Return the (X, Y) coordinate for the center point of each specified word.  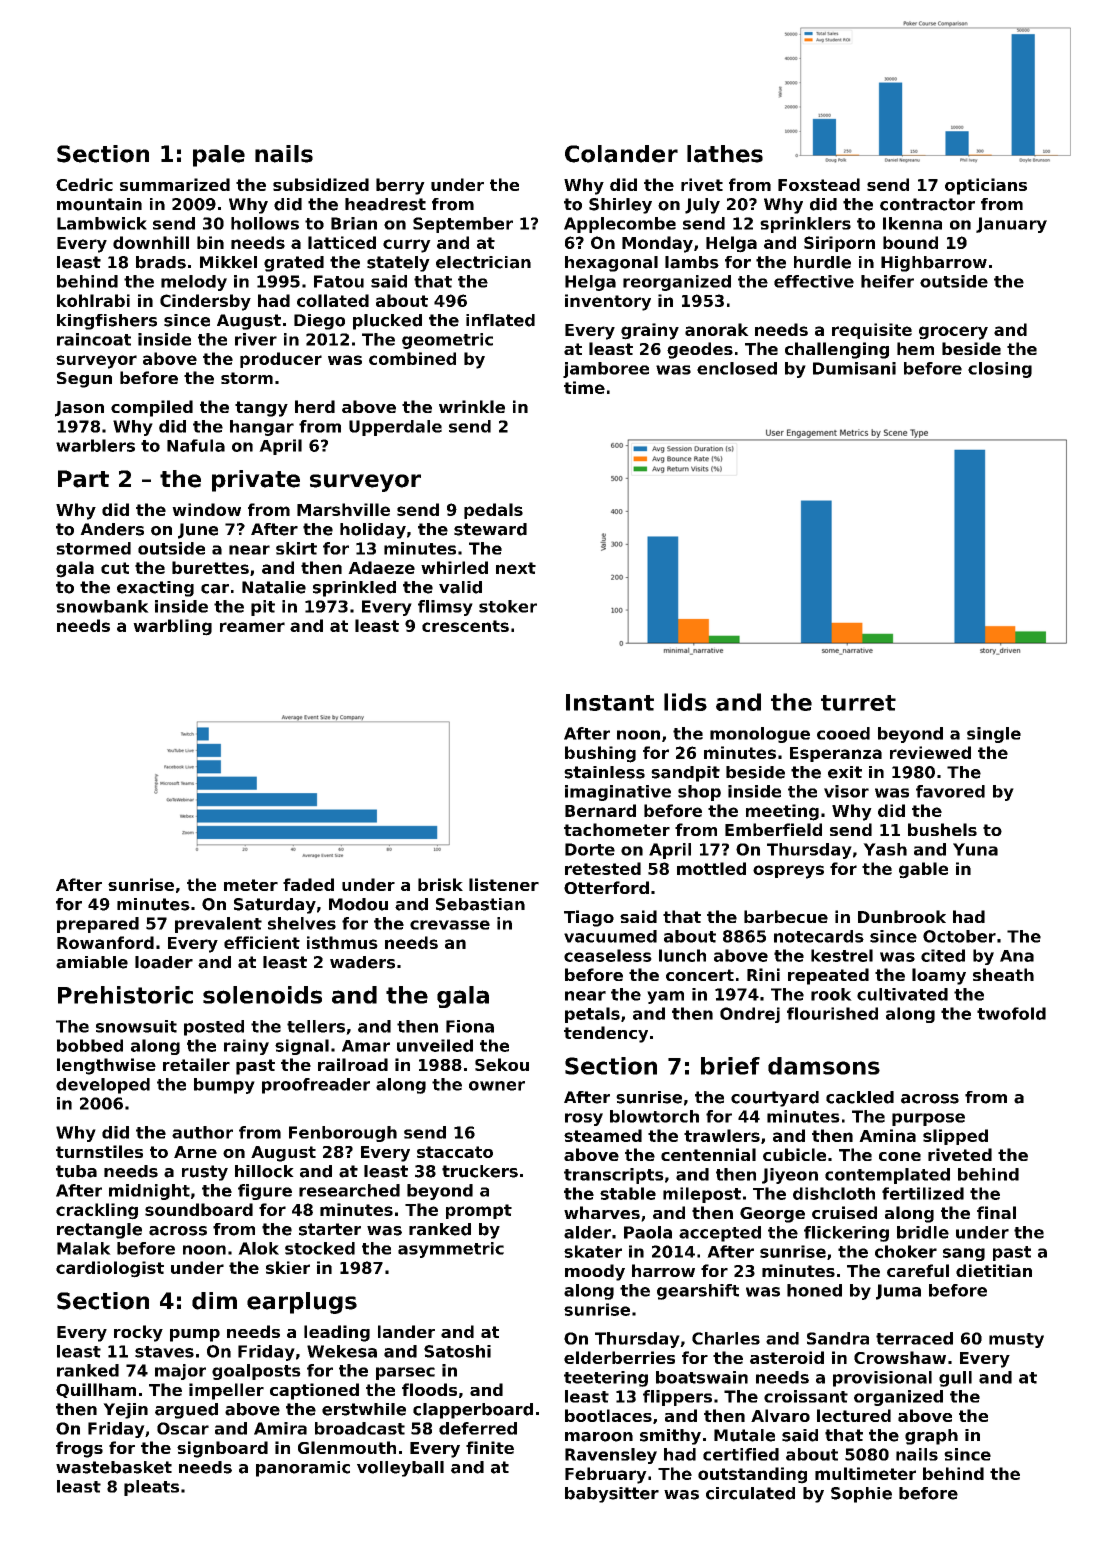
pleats (151, 1488)
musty (1016, 1340)
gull (955, 1379)
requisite (872, 331)
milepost (702, 1195)
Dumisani (854, 368)
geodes (700, 350)
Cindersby (205, 302)
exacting (155, 589)
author (202, 1132)
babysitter (612, 1495)
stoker (508, 606)
